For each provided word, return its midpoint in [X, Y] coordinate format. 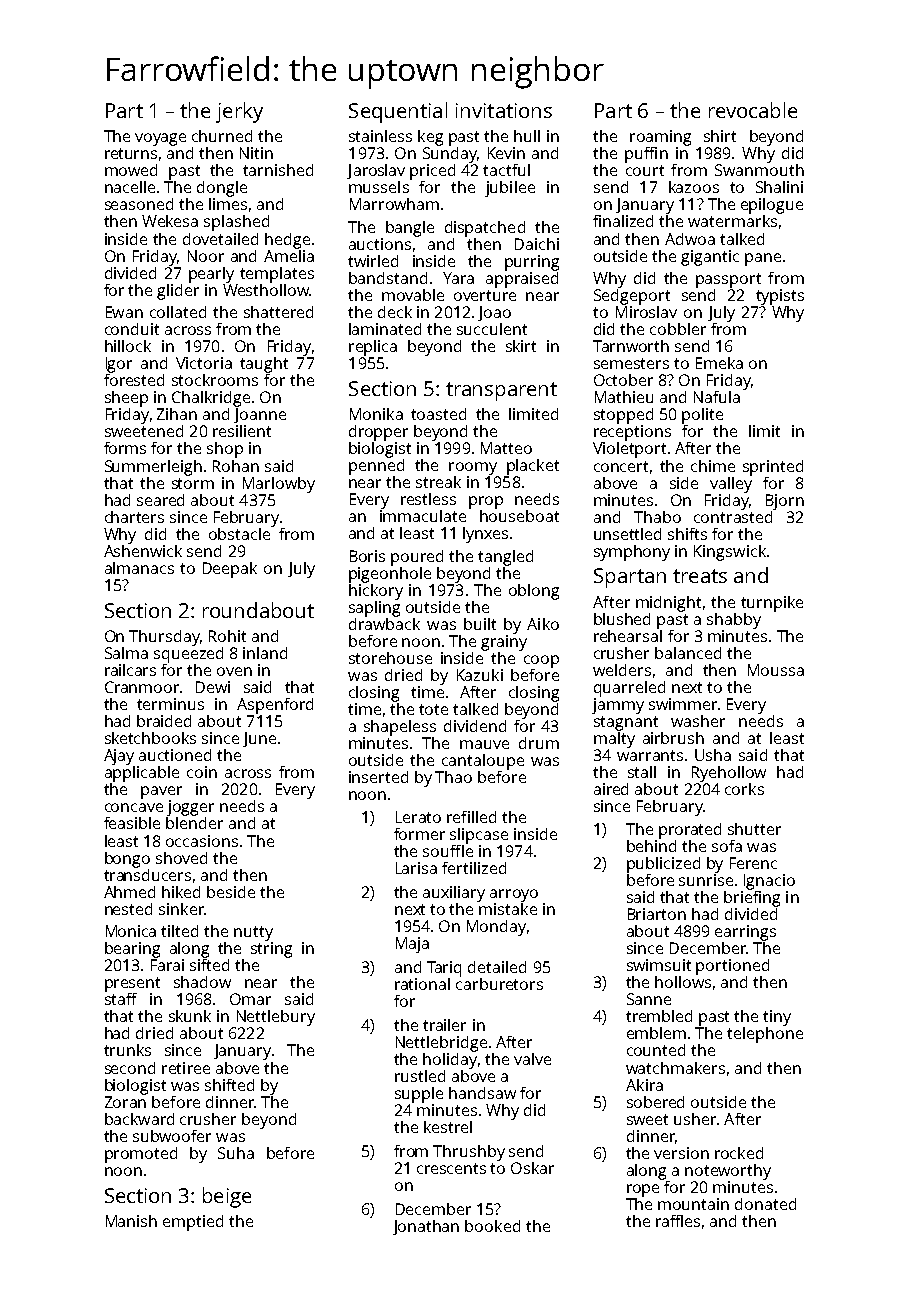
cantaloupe [483, 762]
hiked [181, 892]
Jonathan [426, 1227]
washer [698, 721]
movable [413, 295]
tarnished [278, 170]
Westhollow [266, 290]
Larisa [416, 868]
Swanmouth [759, 170]
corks [744, 789]
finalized [623, 221]
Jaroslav [376, 171]
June [259, 739]
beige [227, 1197]
